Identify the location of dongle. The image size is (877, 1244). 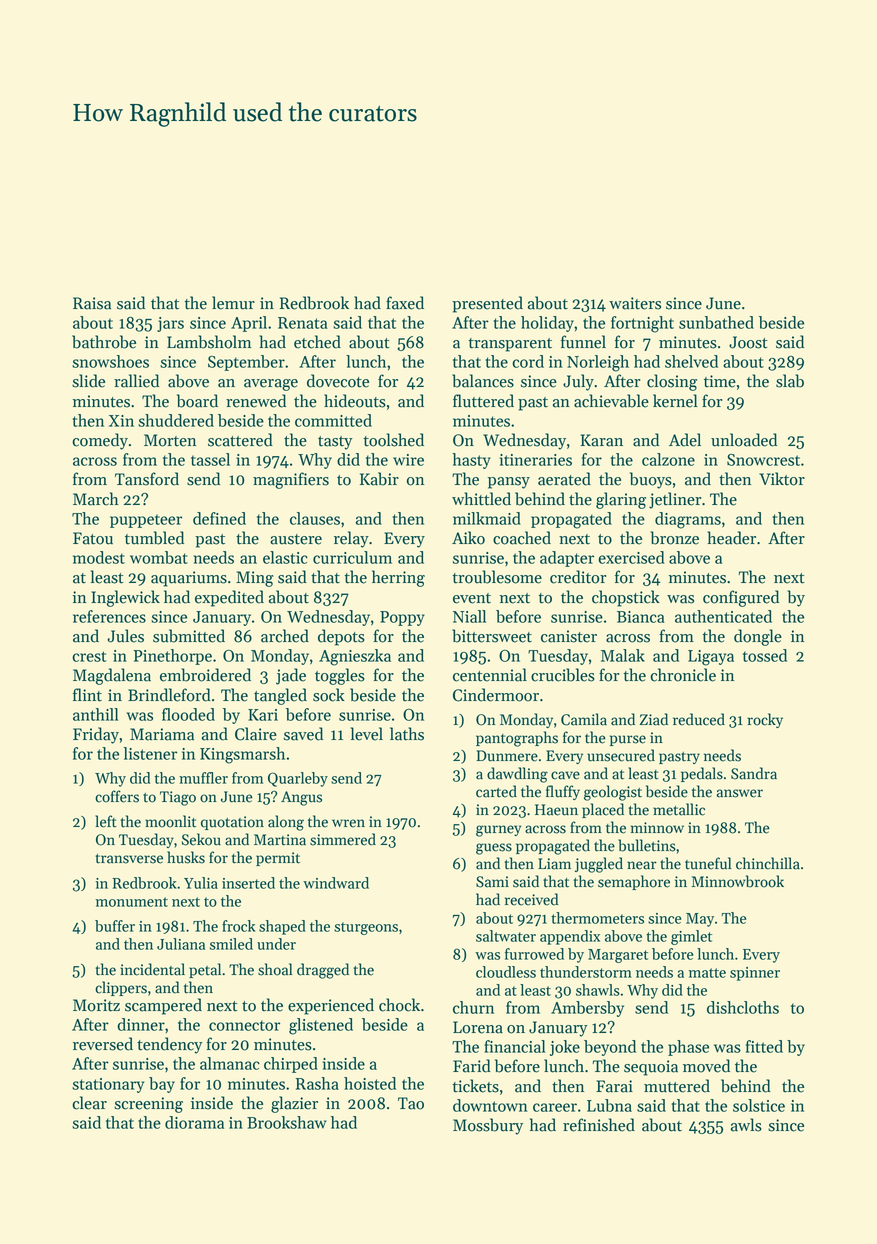
(758, 637).
